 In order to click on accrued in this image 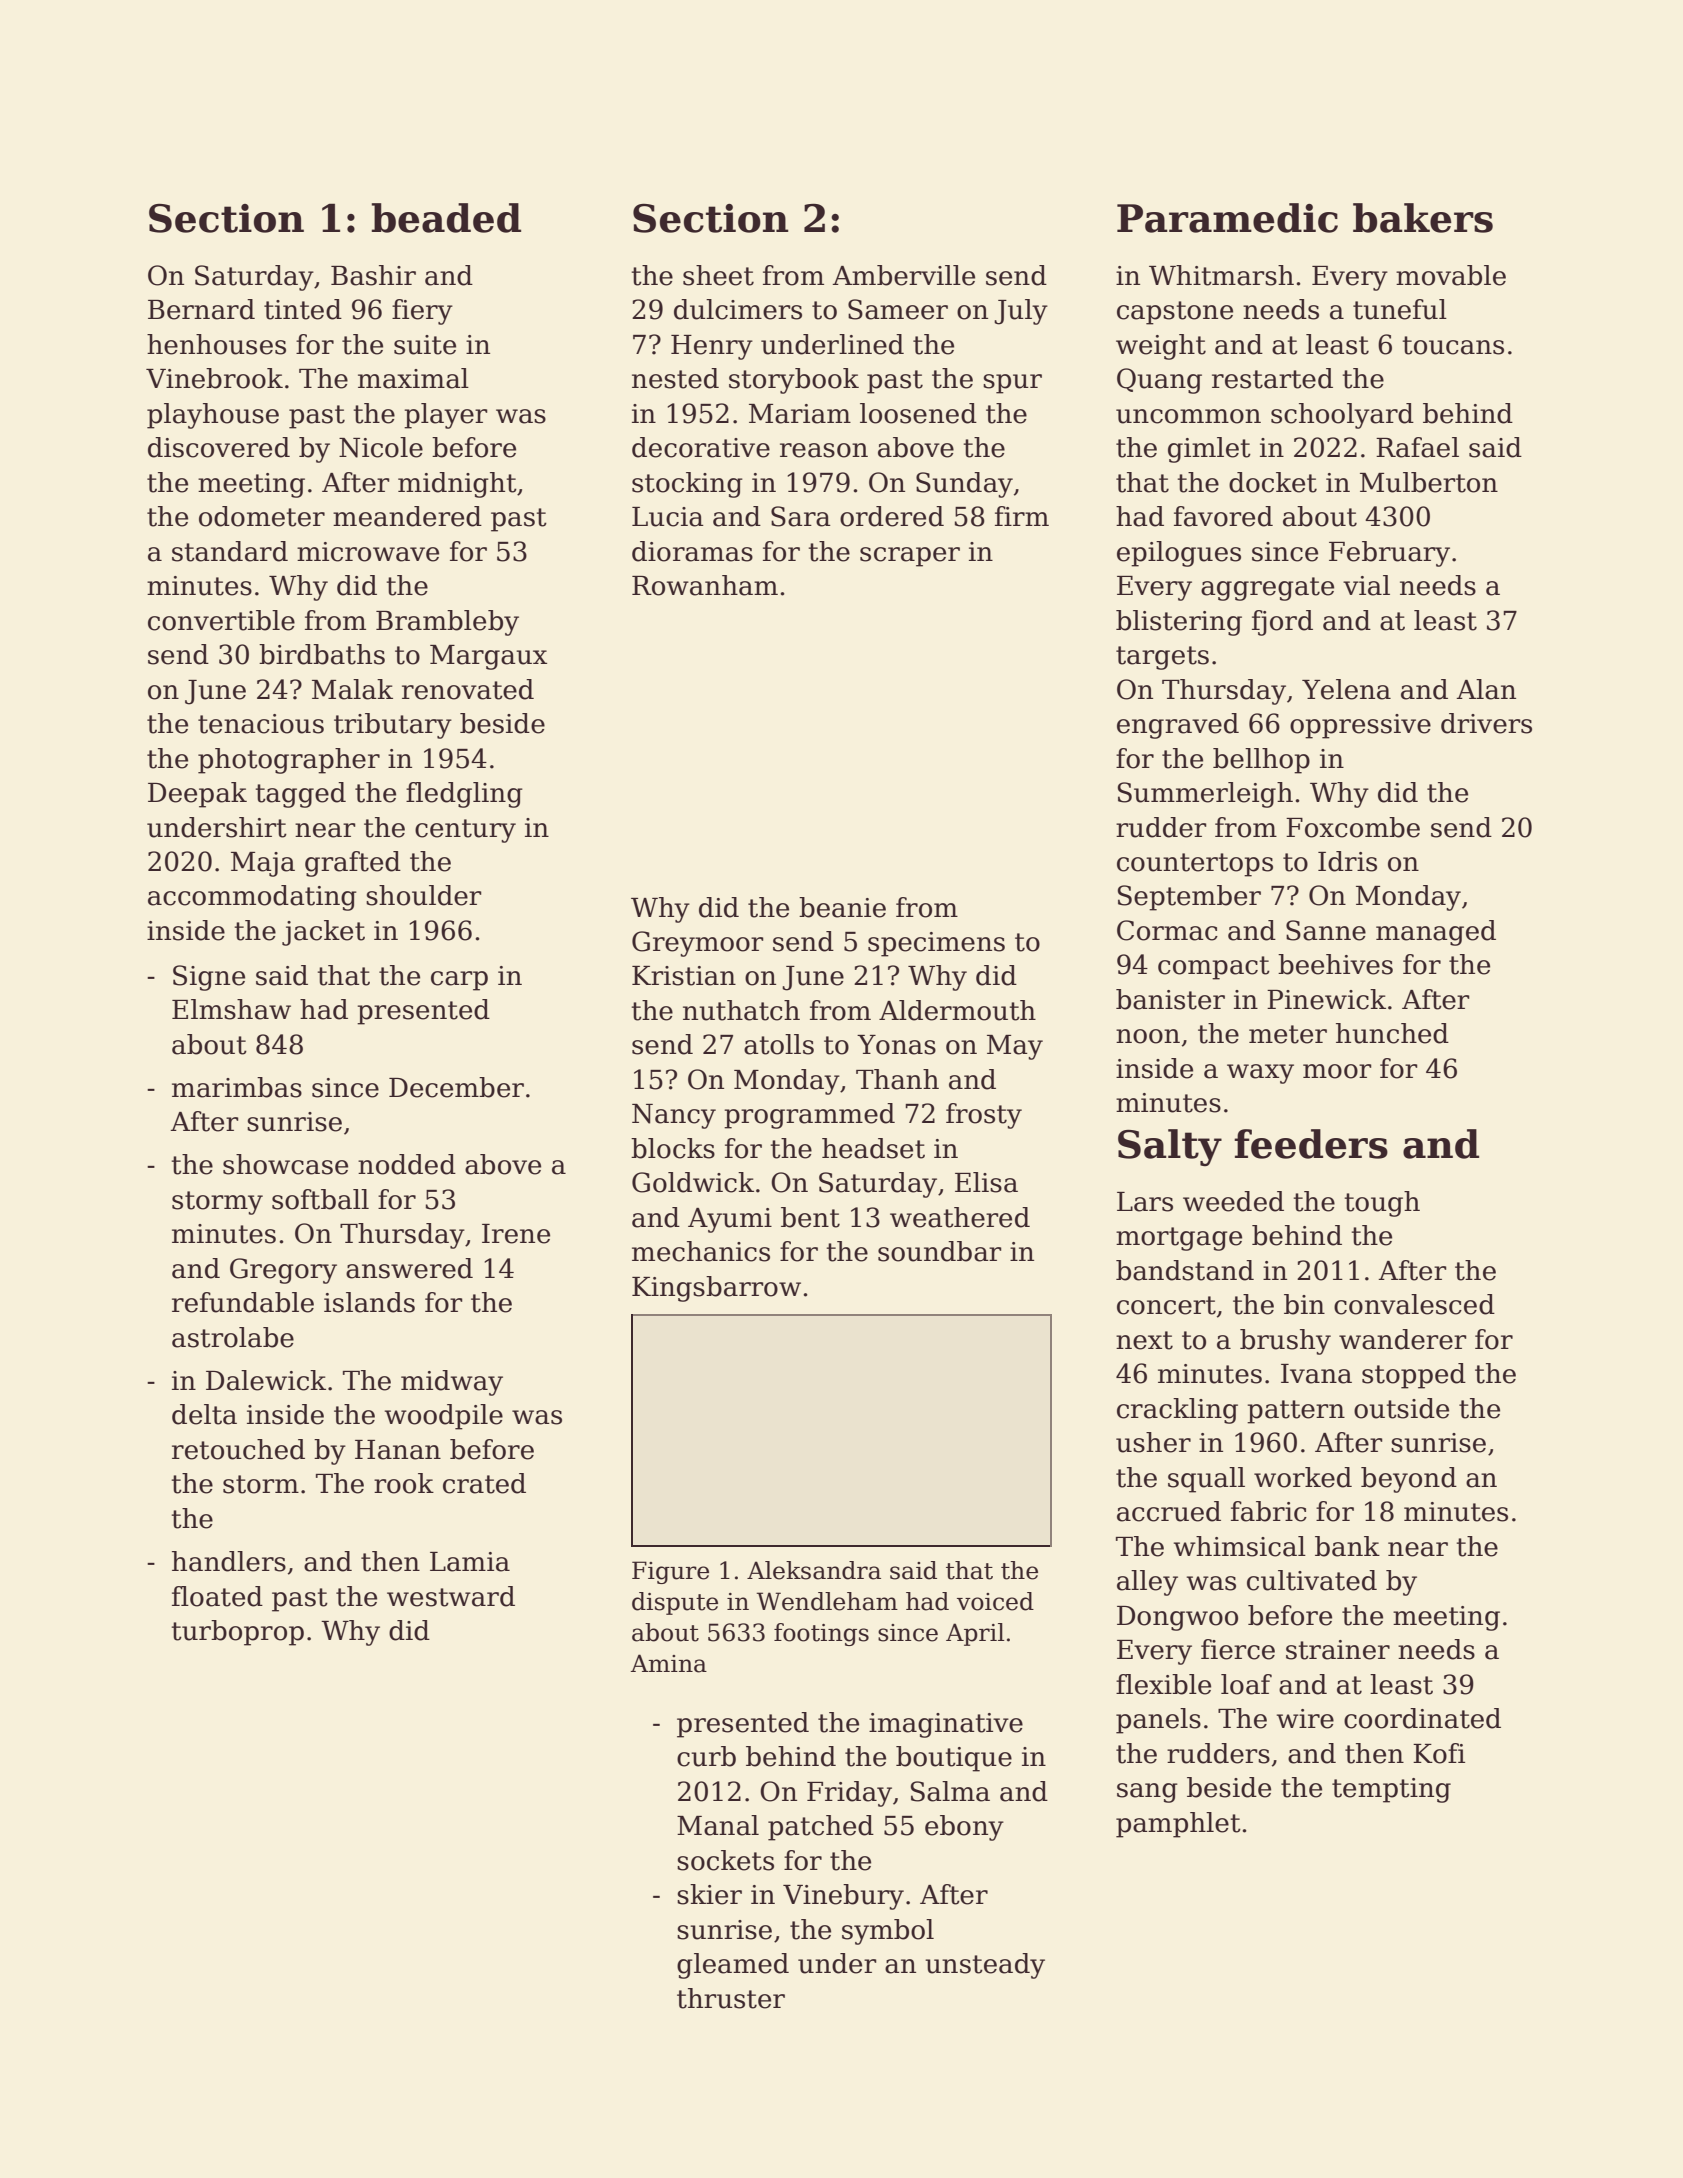, I will do `click(1169, 1511)`.
